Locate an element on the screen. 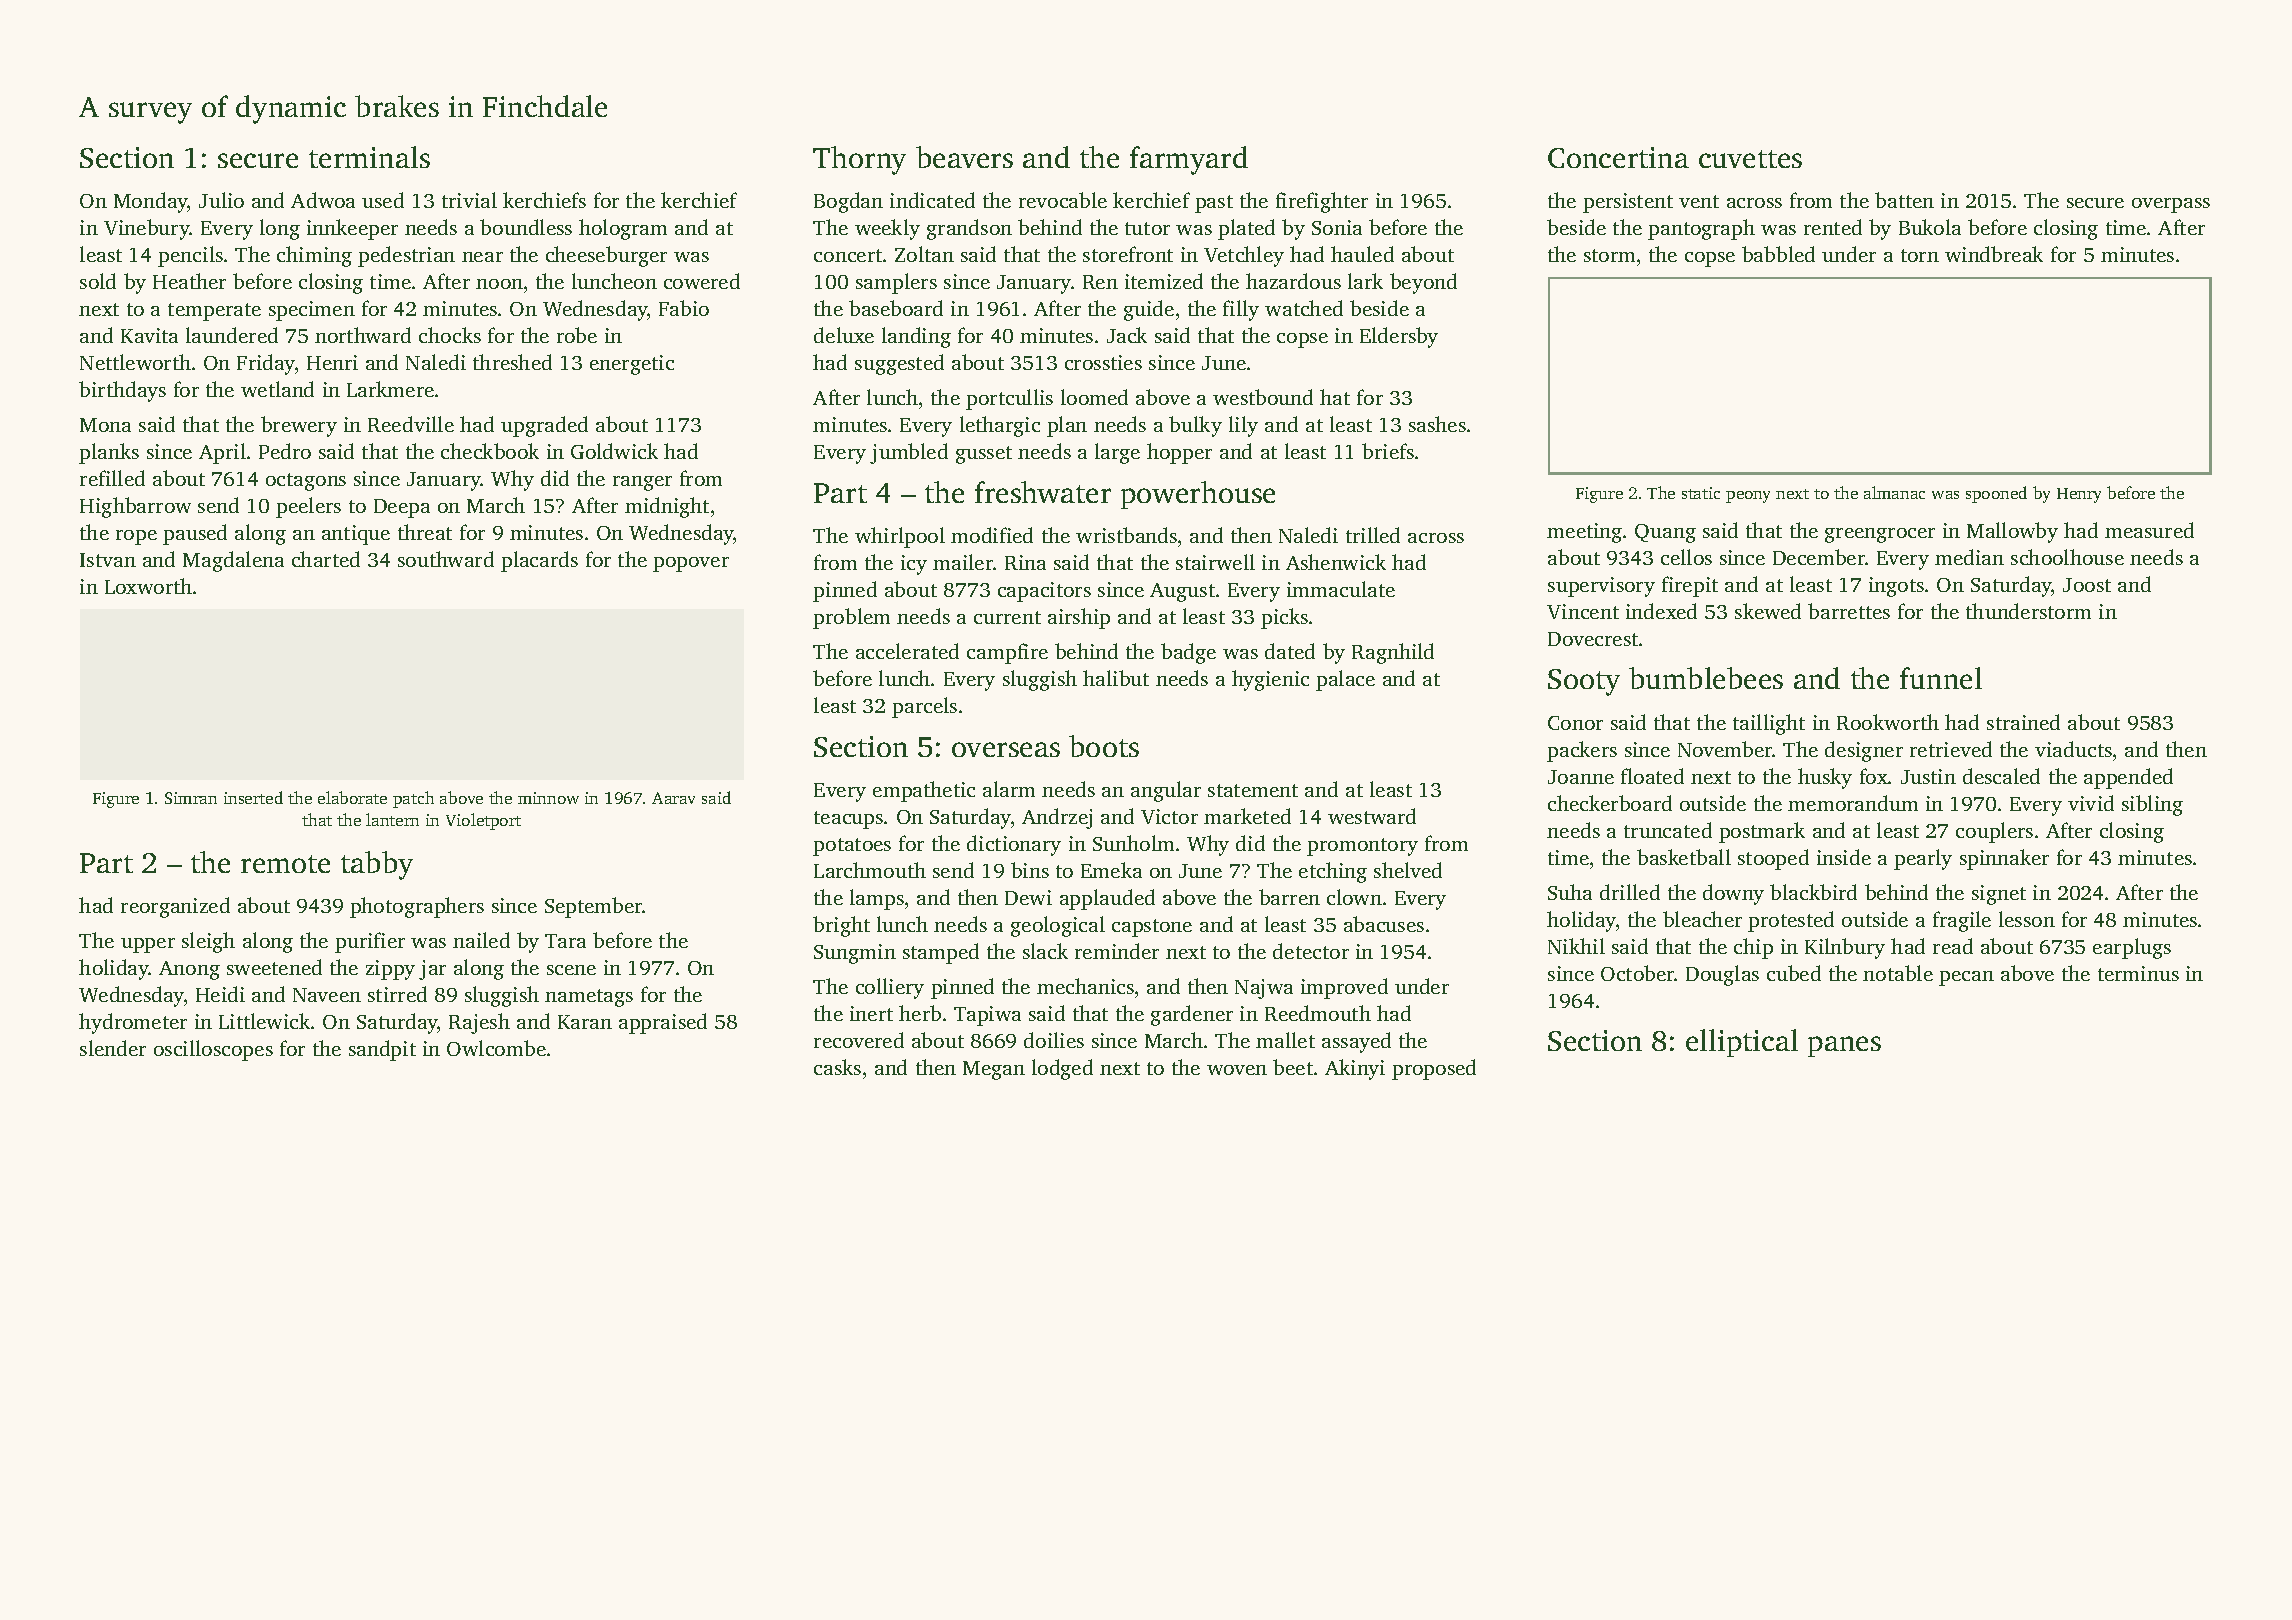  funnel is located at coordinates (1941, 678).
